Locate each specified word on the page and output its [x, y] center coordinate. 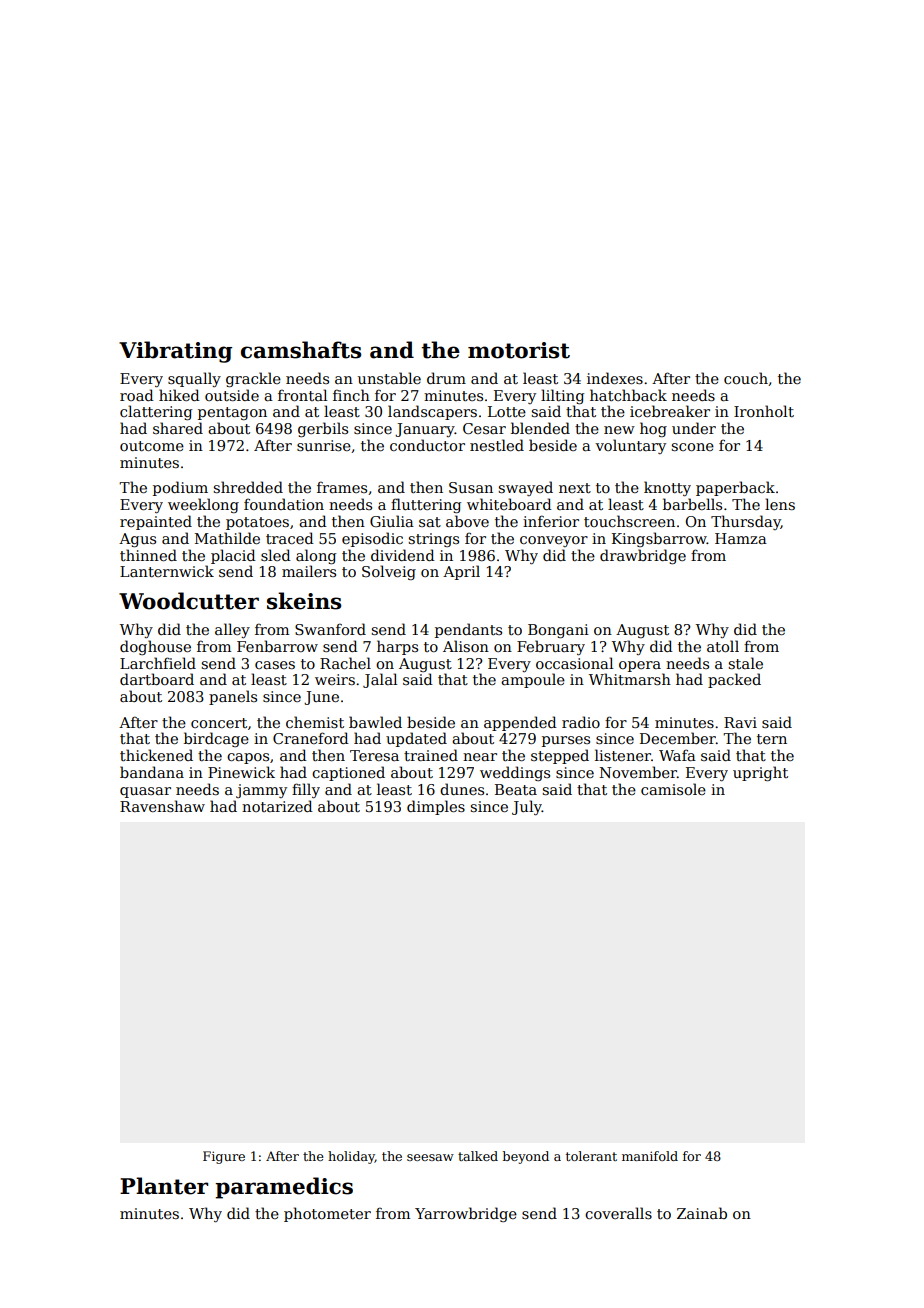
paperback [735, 488]
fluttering [426, 505]
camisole [673, 789]
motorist [519, 350]
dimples [436, 807]
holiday [351, 1157]
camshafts [301, 350]
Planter [164, 1186]
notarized [277, 806]
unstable [389, 378]
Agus [137, 540]
